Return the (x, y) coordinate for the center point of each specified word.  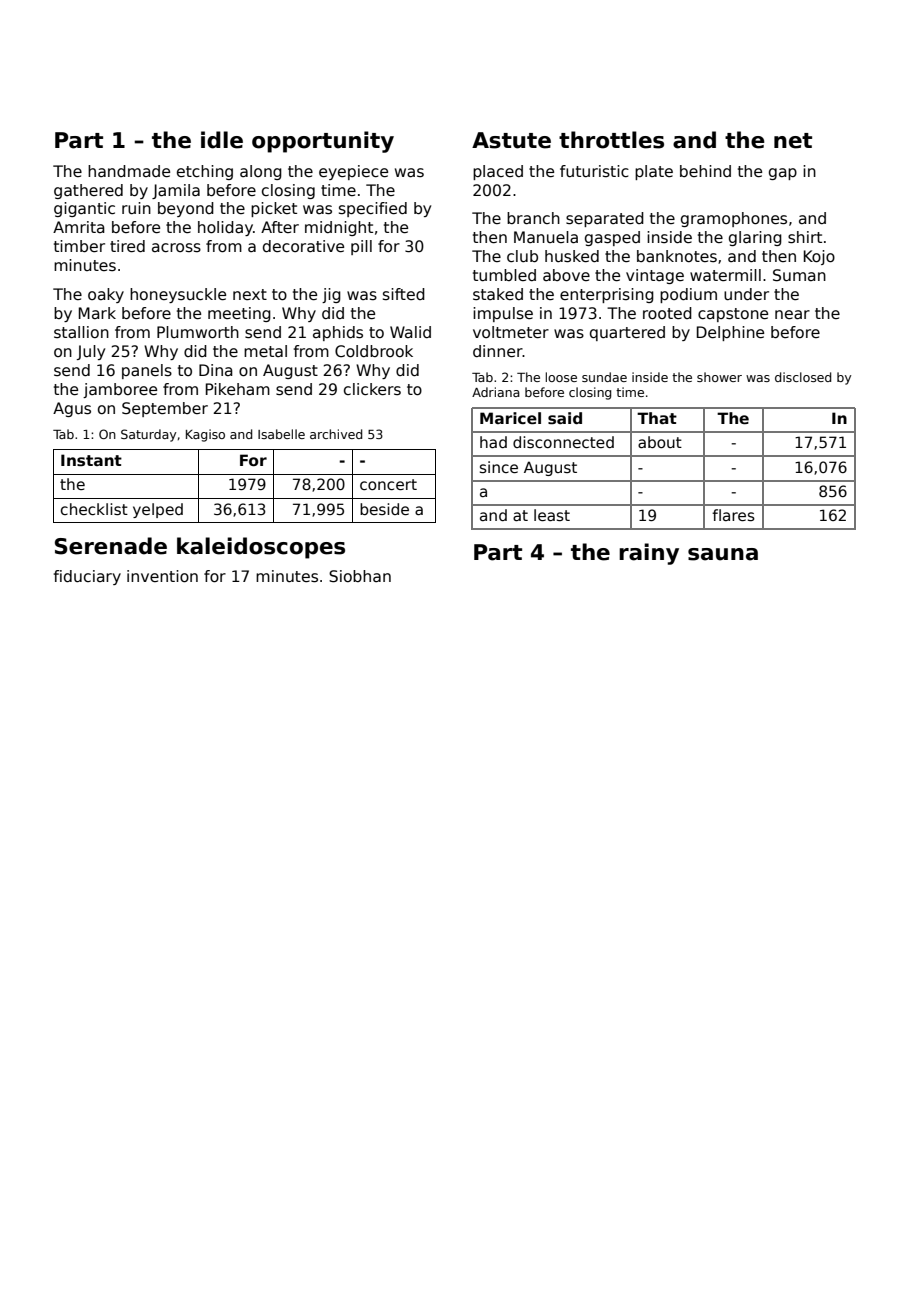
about (660, 442)
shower (719, 377)
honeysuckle (178, 295)
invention (162, 576)
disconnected (563, 442)
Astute (511, 140)
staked (498, 294)
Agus (72, 409)
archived (336, 434)
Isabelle (281, 434)
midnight (339, 228)
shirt (805, 237)
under (746, 294)
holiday (225, 228)
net (793, 141)
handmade (129, 171)
